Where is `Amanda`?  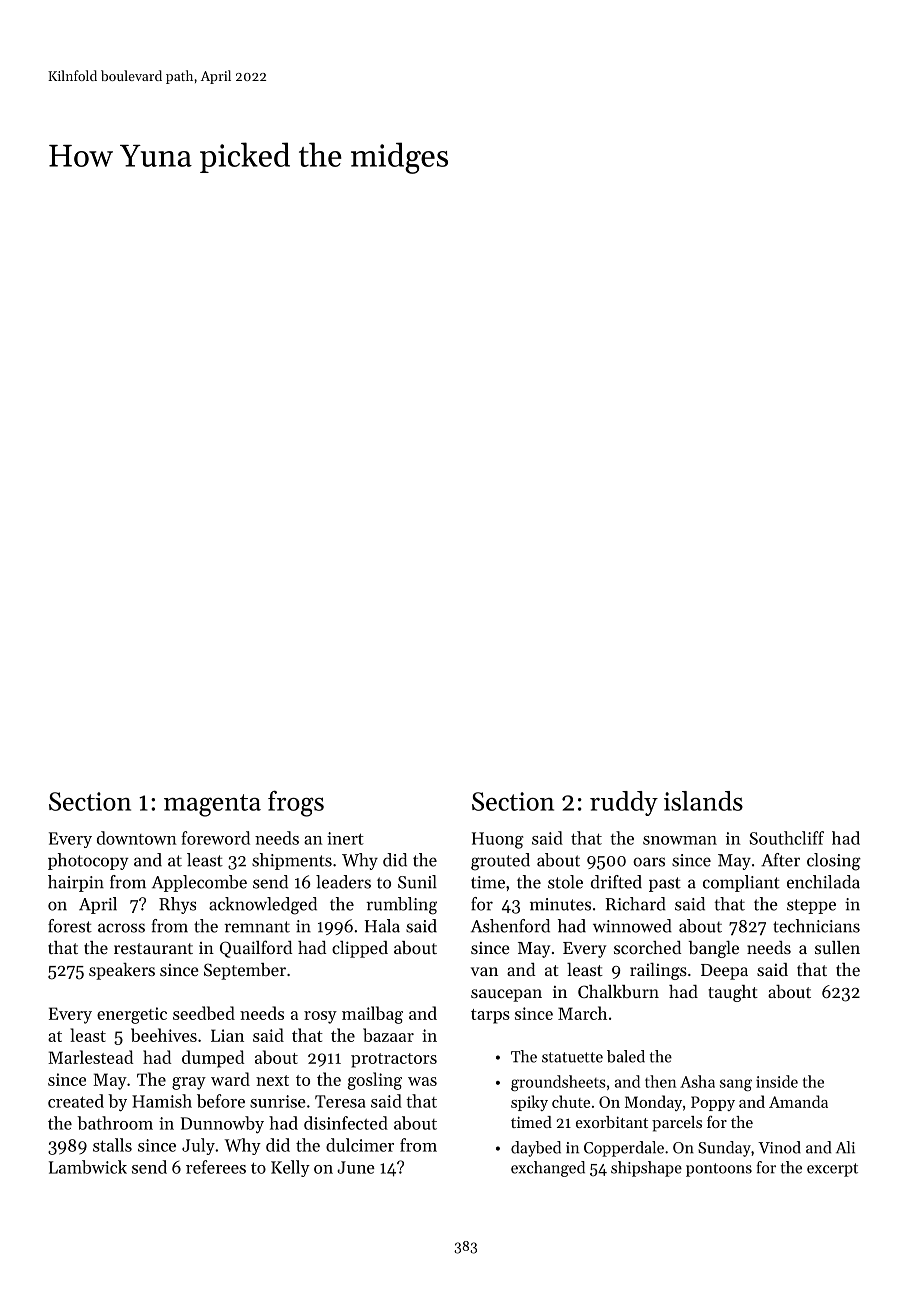
Amanda is located at coordinates (798, 1101).
